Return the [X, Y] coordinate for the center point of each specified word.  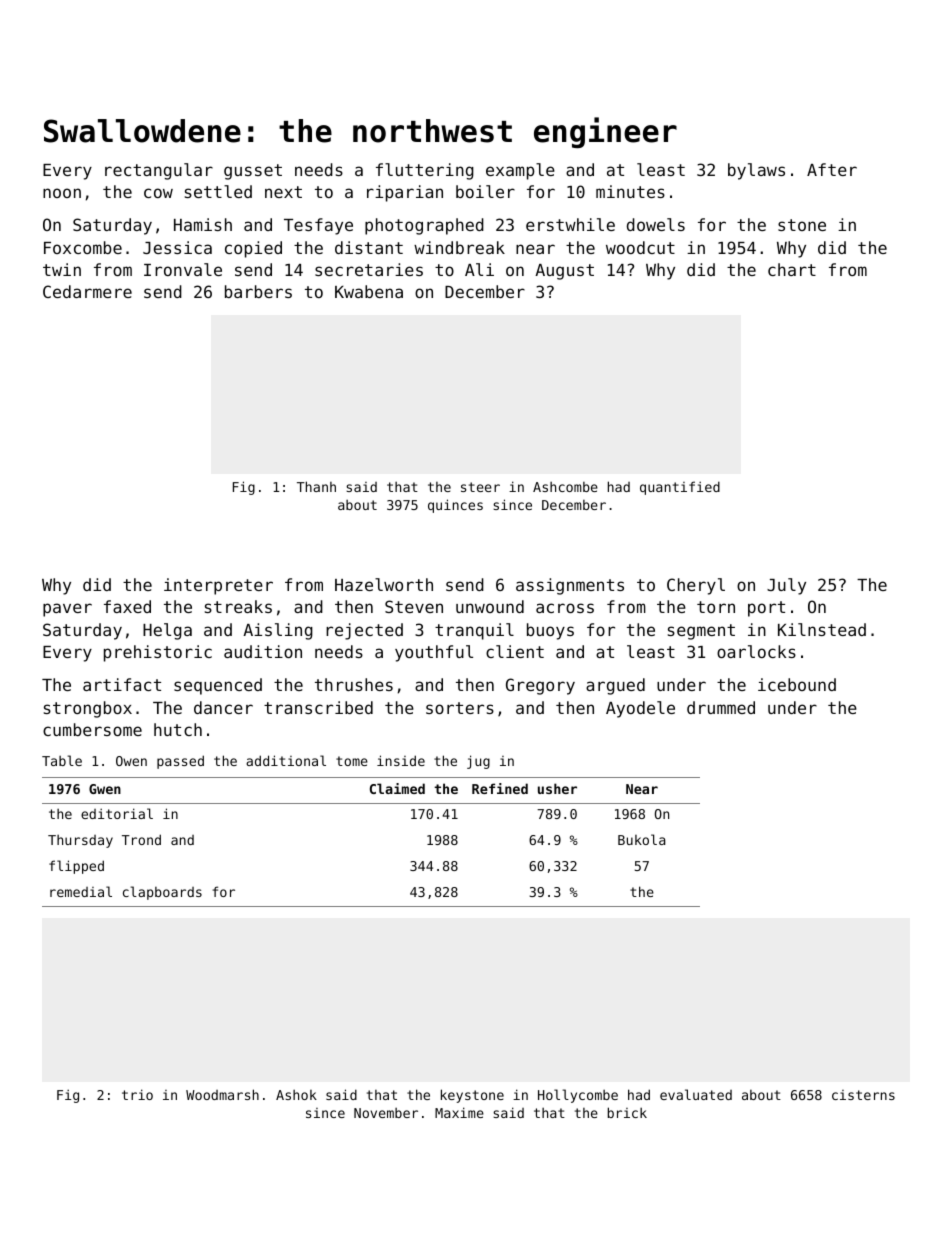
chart [792, 269]
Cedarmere [87, 291]
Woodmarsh [222, 1094]
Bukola [642, 839]
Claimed [397, 788]
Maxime [459, 1112]
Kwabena [369, 291]
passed [180, 762]
